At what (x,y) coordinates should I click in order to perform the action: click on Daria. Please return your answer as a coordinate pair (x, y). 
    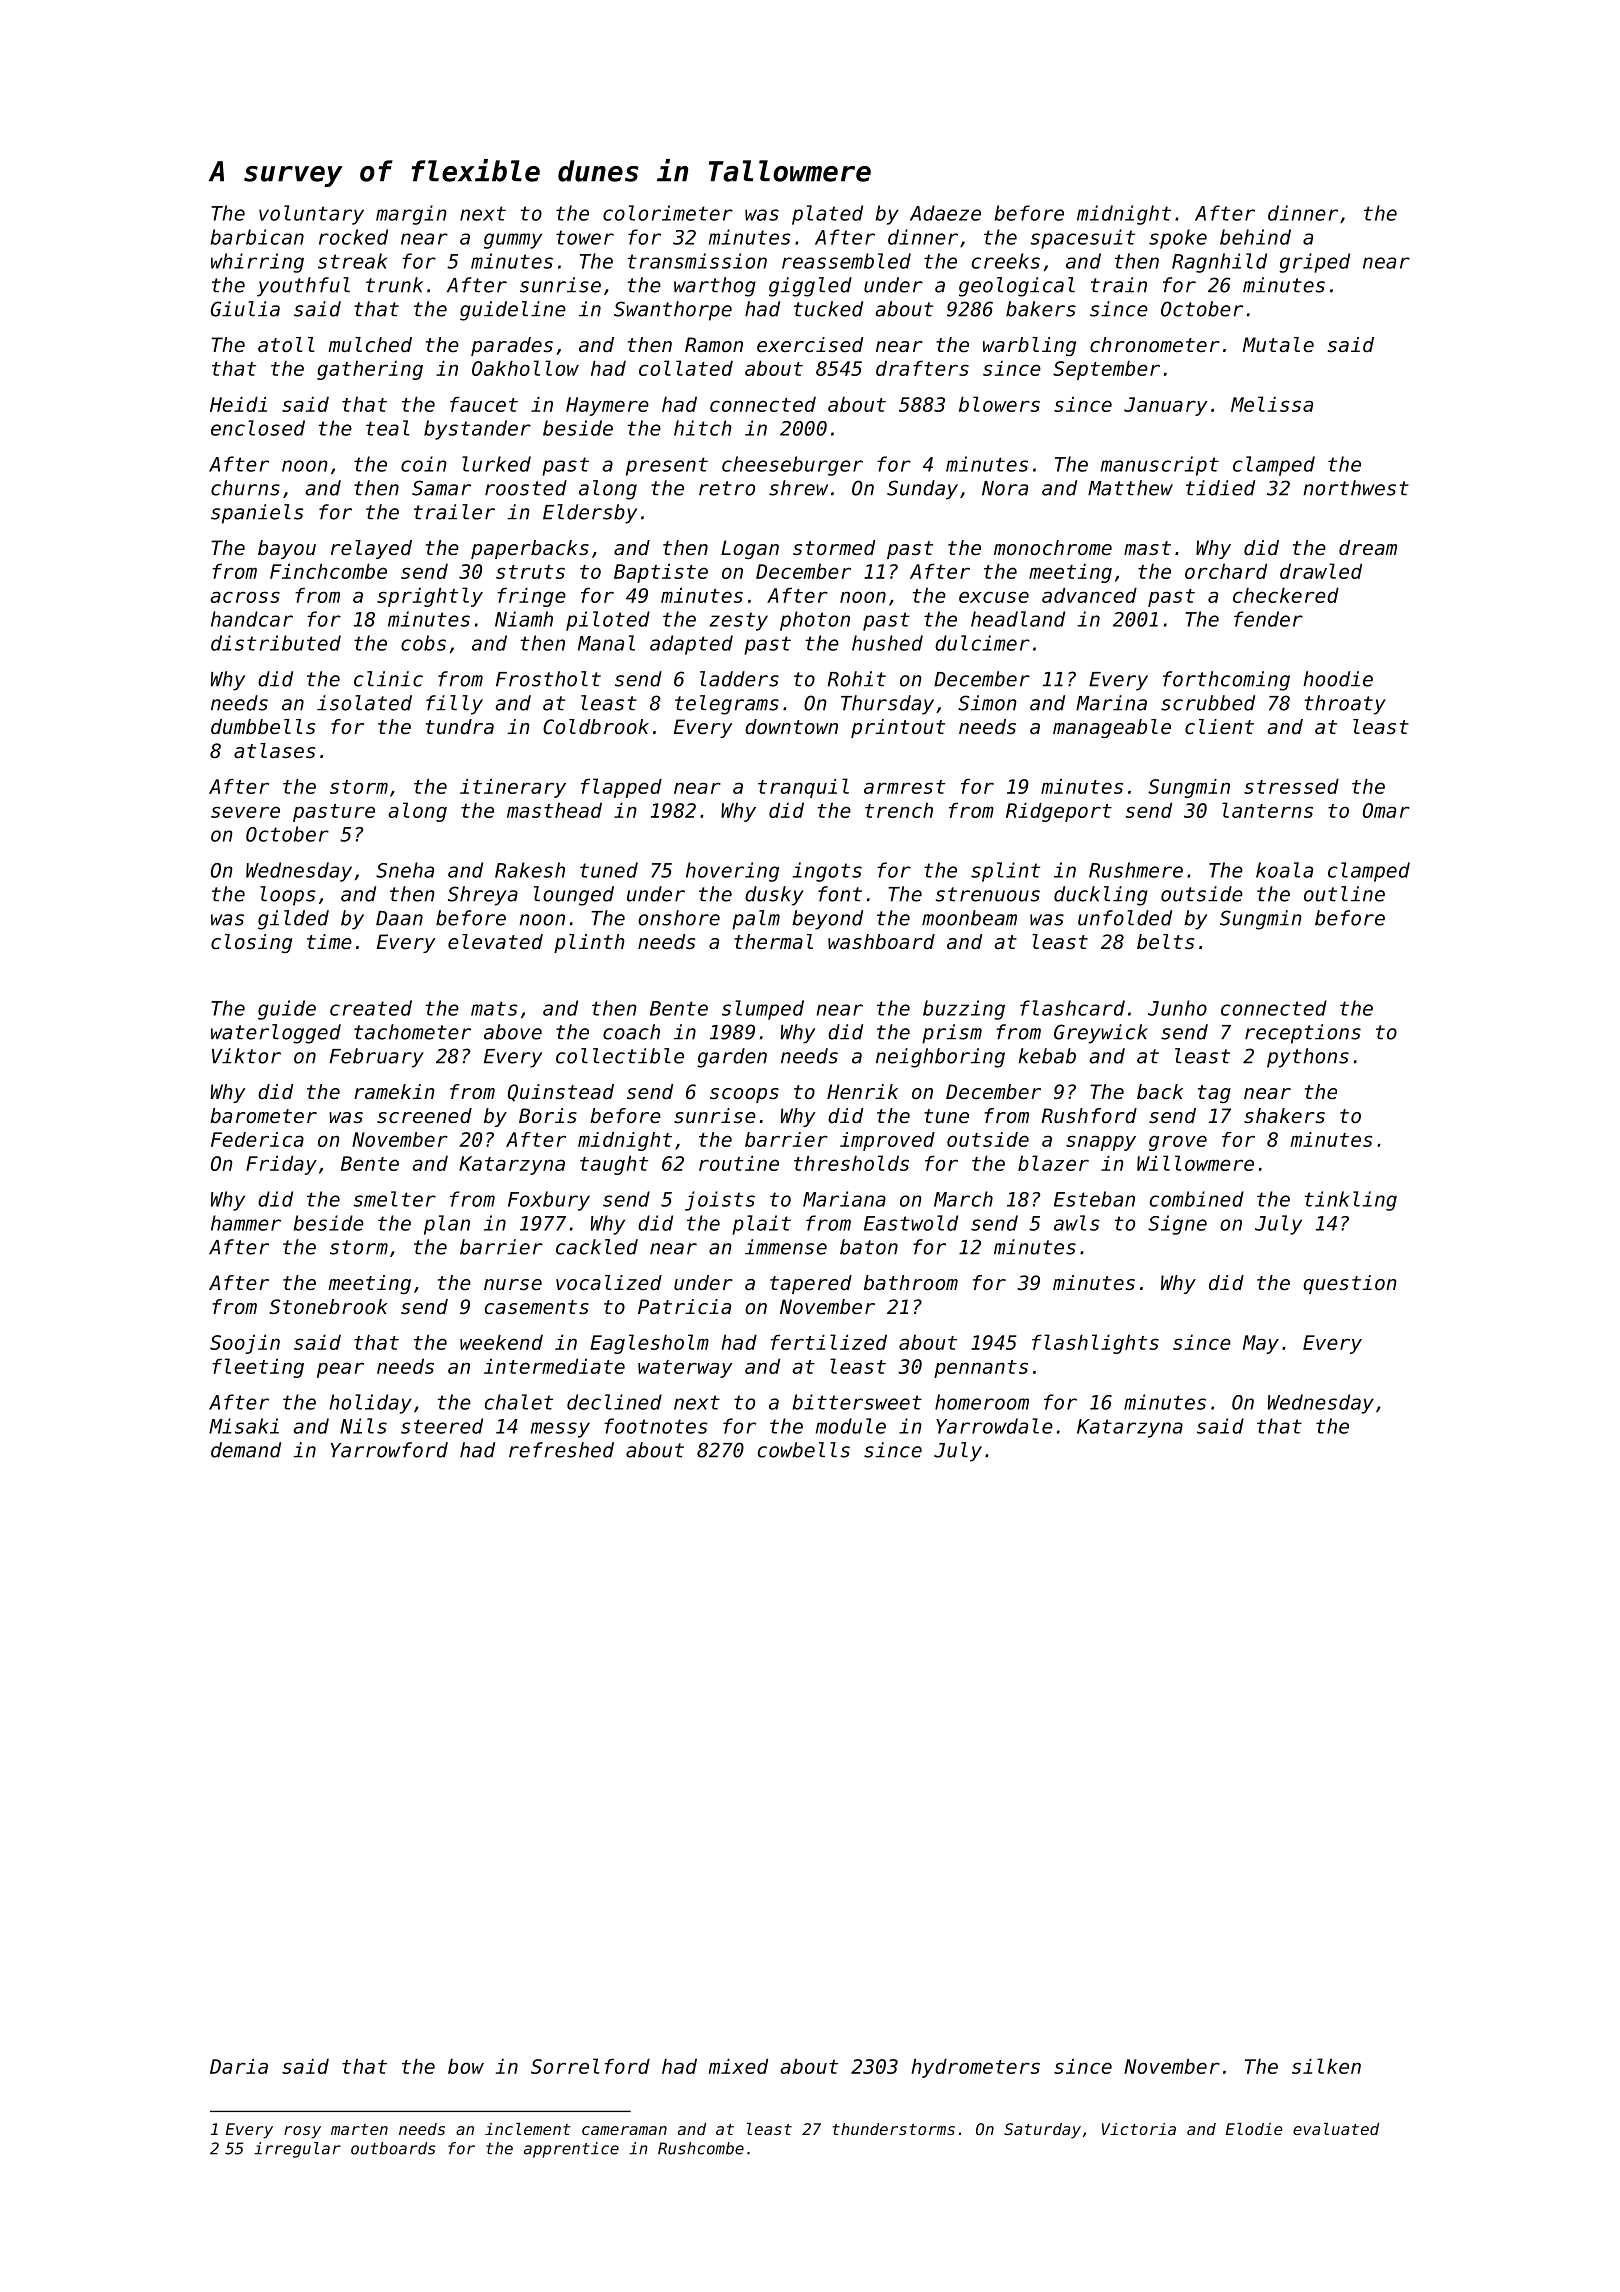
    Looking at the image, I should click on (239, 2066).
